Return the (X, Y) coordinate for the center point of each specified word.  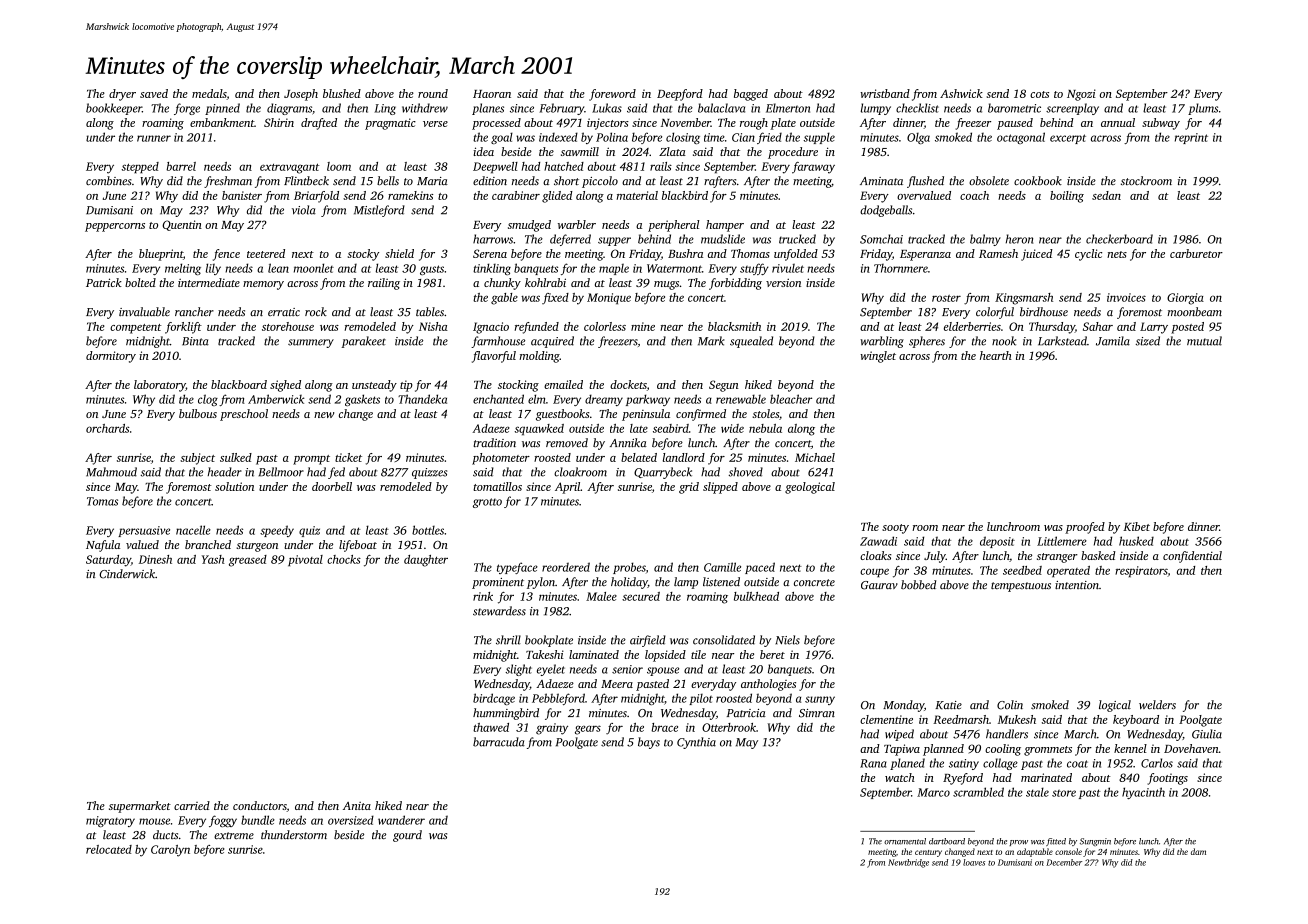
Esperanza (925, 255)
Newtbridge (908, 863)
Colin (1010, 705)
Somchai (881, 239)
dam (1198, 851)
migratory (110, 821)
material (637, 195)
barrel (181, 166)
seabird (671, 428)
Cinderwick (127, 574)
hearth (996, 355)
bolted (140, 282)
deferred (570, 240)
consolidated (724, 640)
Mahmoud (111, 472)
